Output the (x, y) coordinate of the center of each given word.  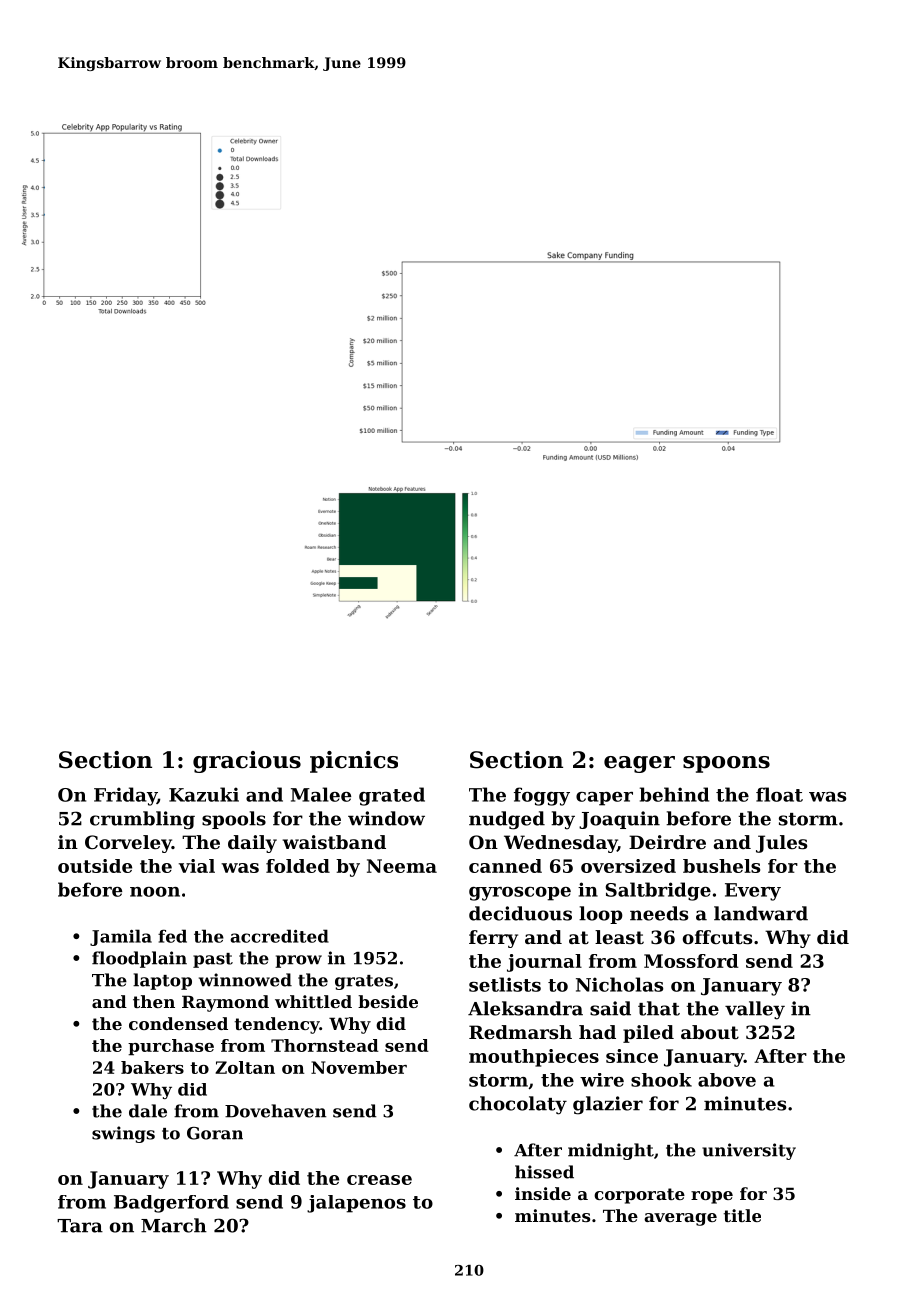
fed (172, 936)
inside (543, 1193)
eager (639, 764)
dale (148, 1111)
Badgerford (171, 1204)
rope (712, 1197)
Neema (402, 866)
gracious (247, 762)
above (727, 1080)
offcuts (717, 937)
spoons (726, 764)
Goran (215, 1133)
